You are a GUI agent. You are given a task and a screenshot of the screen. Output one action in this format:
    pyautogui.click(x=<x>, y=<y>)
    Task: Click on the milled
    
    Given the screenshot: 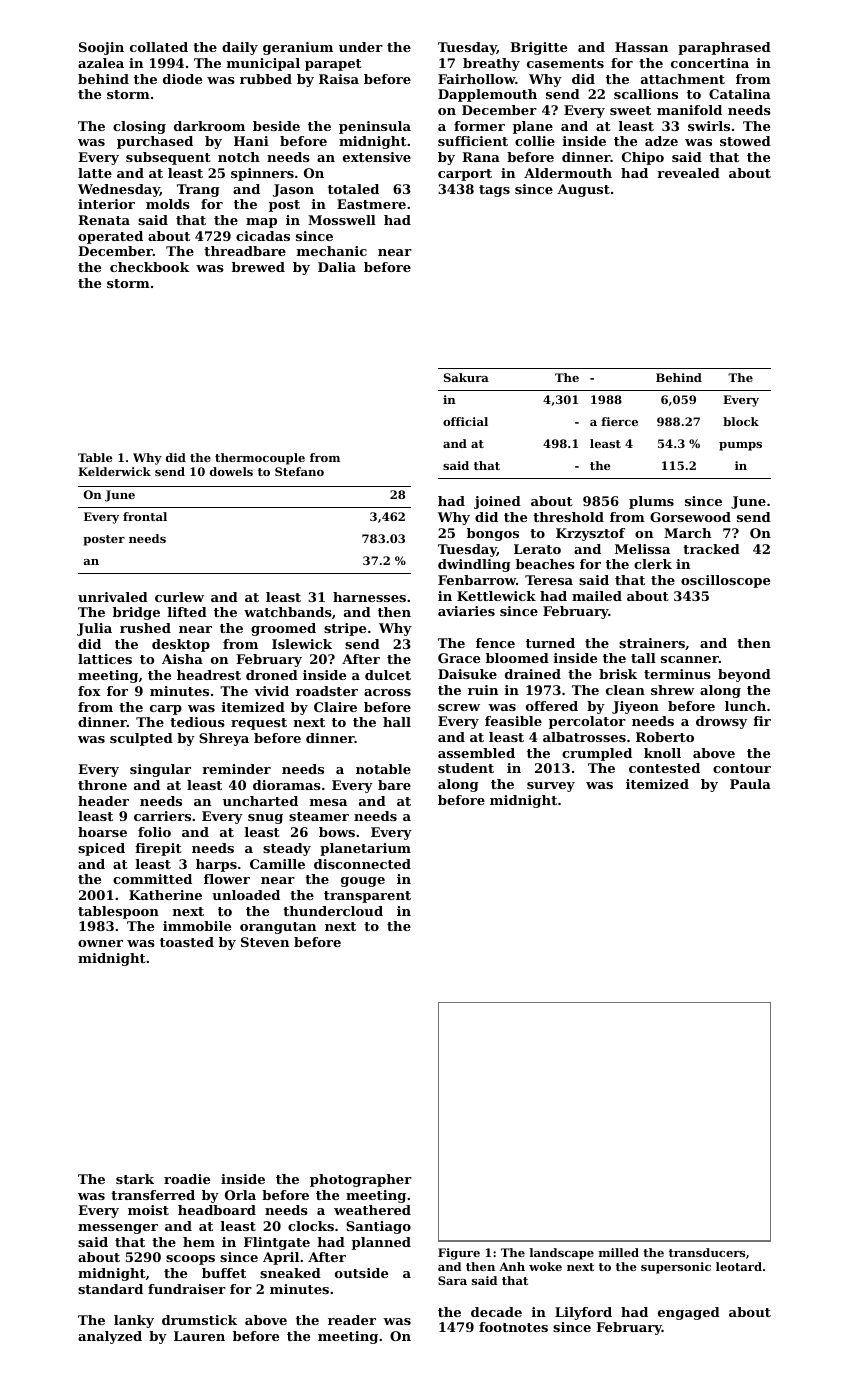 What is the action you would take?
    pyautogui.click(x=619, y=1252)
